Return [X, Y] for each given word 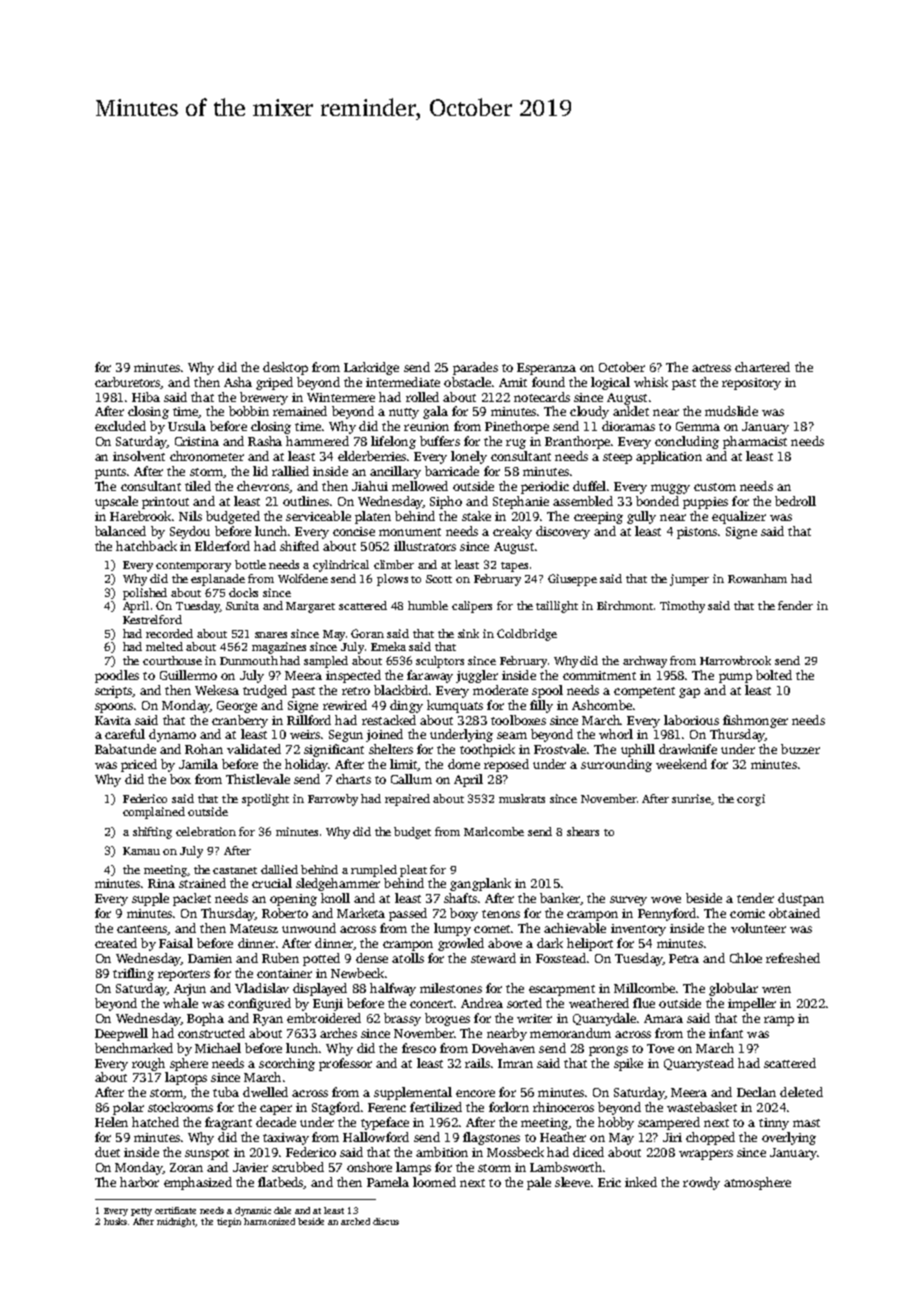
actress [711, 368]
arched [355, 1221]
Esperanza [546, 369]
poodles [117, 676]
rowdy [701, 1183]
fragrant [228, 1123]
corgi [751, 800]
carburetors [128, 383]
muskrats [522, 798]
